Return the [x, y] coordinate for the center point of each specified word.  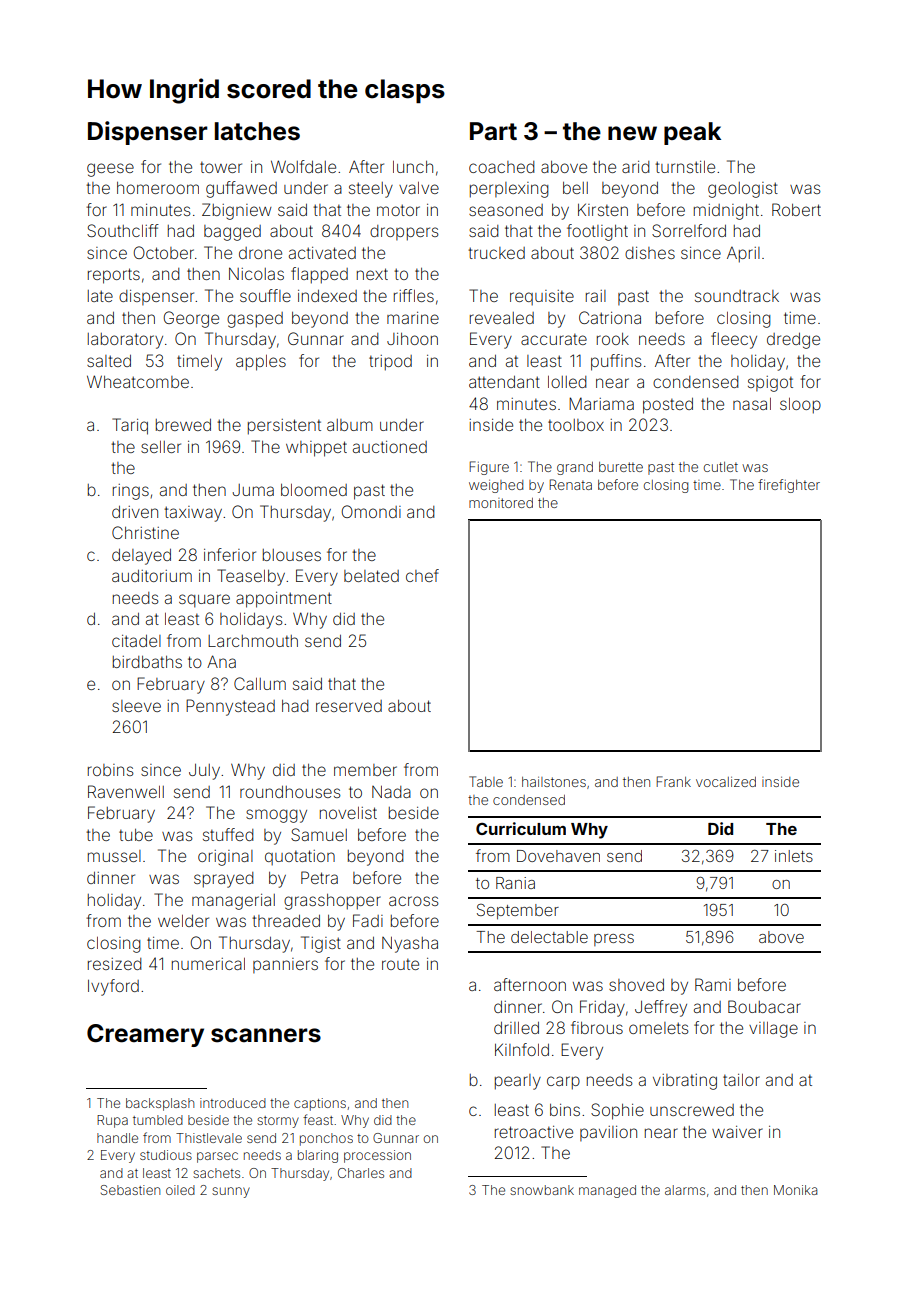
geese [110, 170]
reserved [349, 706]
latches [257, 131]
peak [692, 133]
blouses [292, 555]
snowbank [542, 1190]
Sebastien [130, 1190]
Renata [570, 484]
